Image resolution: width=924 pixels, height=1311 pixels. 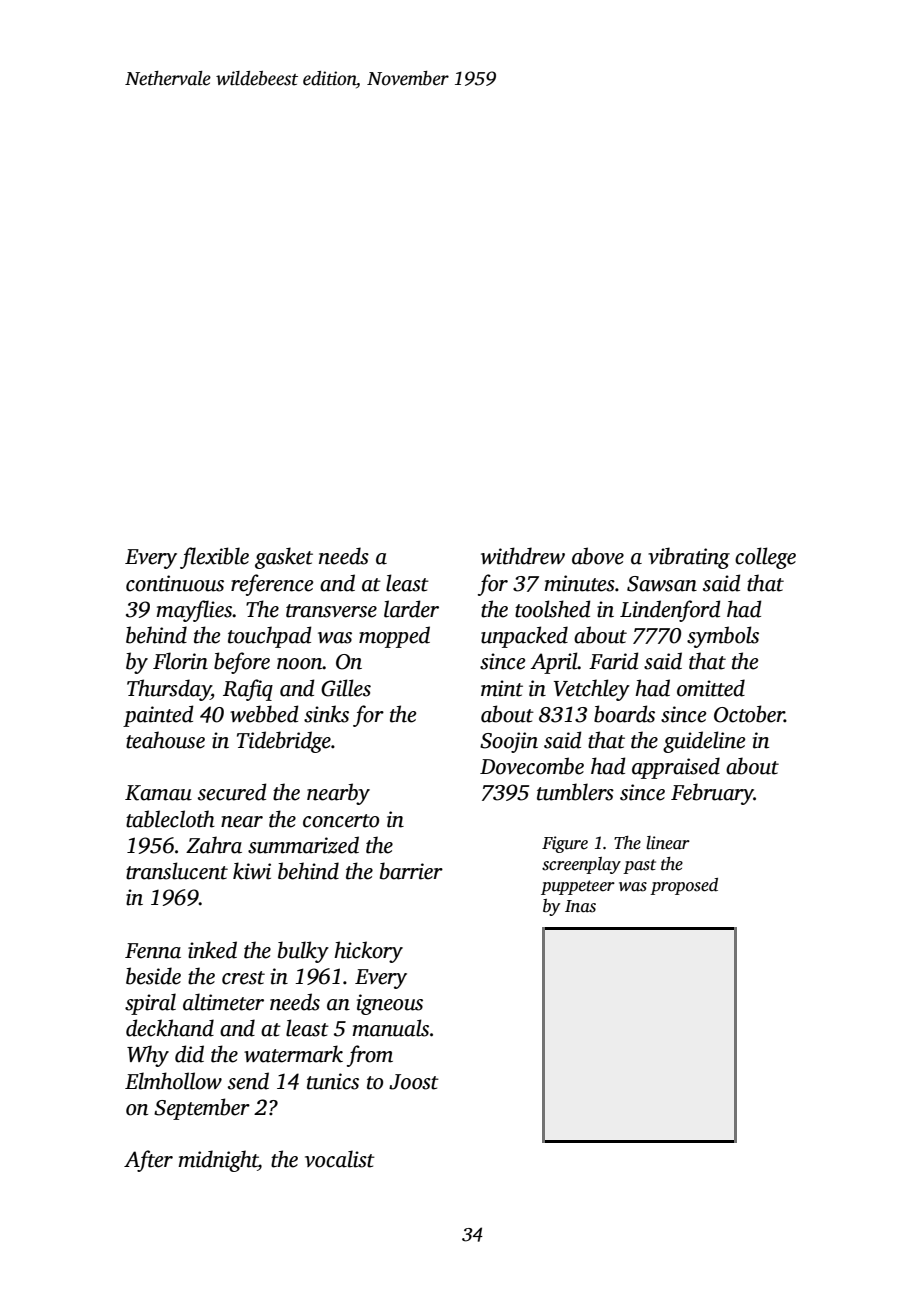 What do you see at coordinates (592, 690) in the screenshot?
I see `Vetchley` at bounding box center [592, 690].
